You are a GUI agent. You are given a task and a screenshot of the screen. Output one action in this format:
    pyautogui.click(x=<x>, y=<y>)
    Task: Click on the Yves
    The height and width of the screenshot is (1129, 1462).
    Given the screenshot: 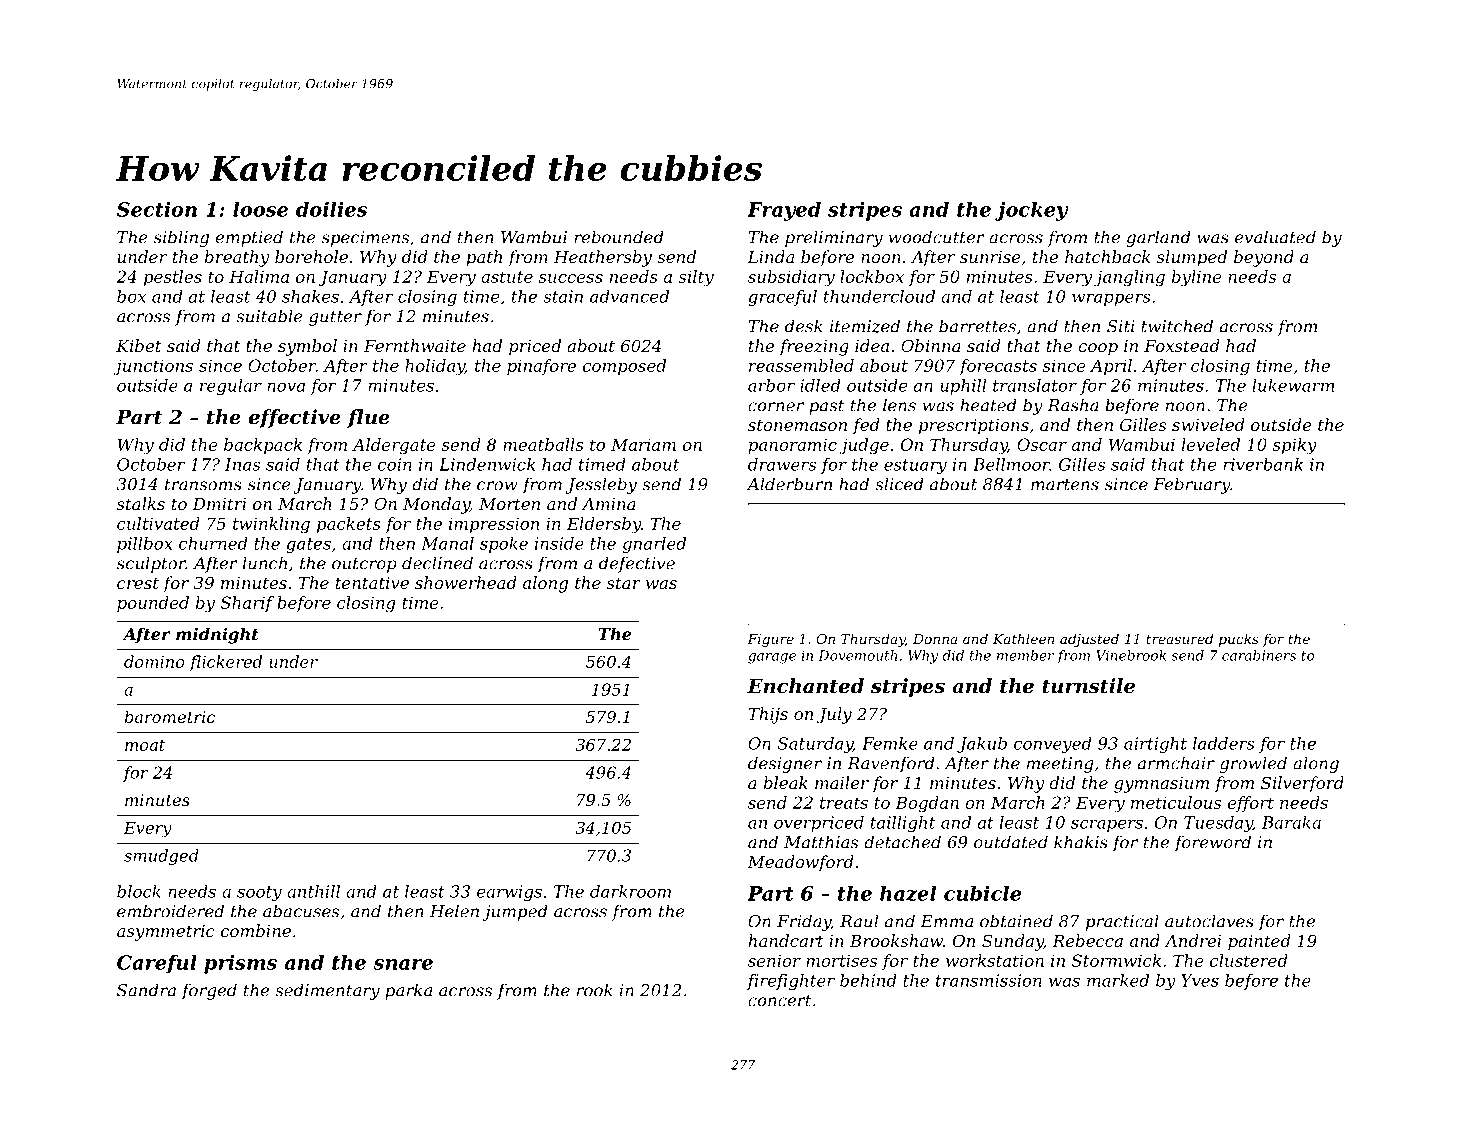 What is the action you would take?
    pyautogui.click(x=1200, y=980)
